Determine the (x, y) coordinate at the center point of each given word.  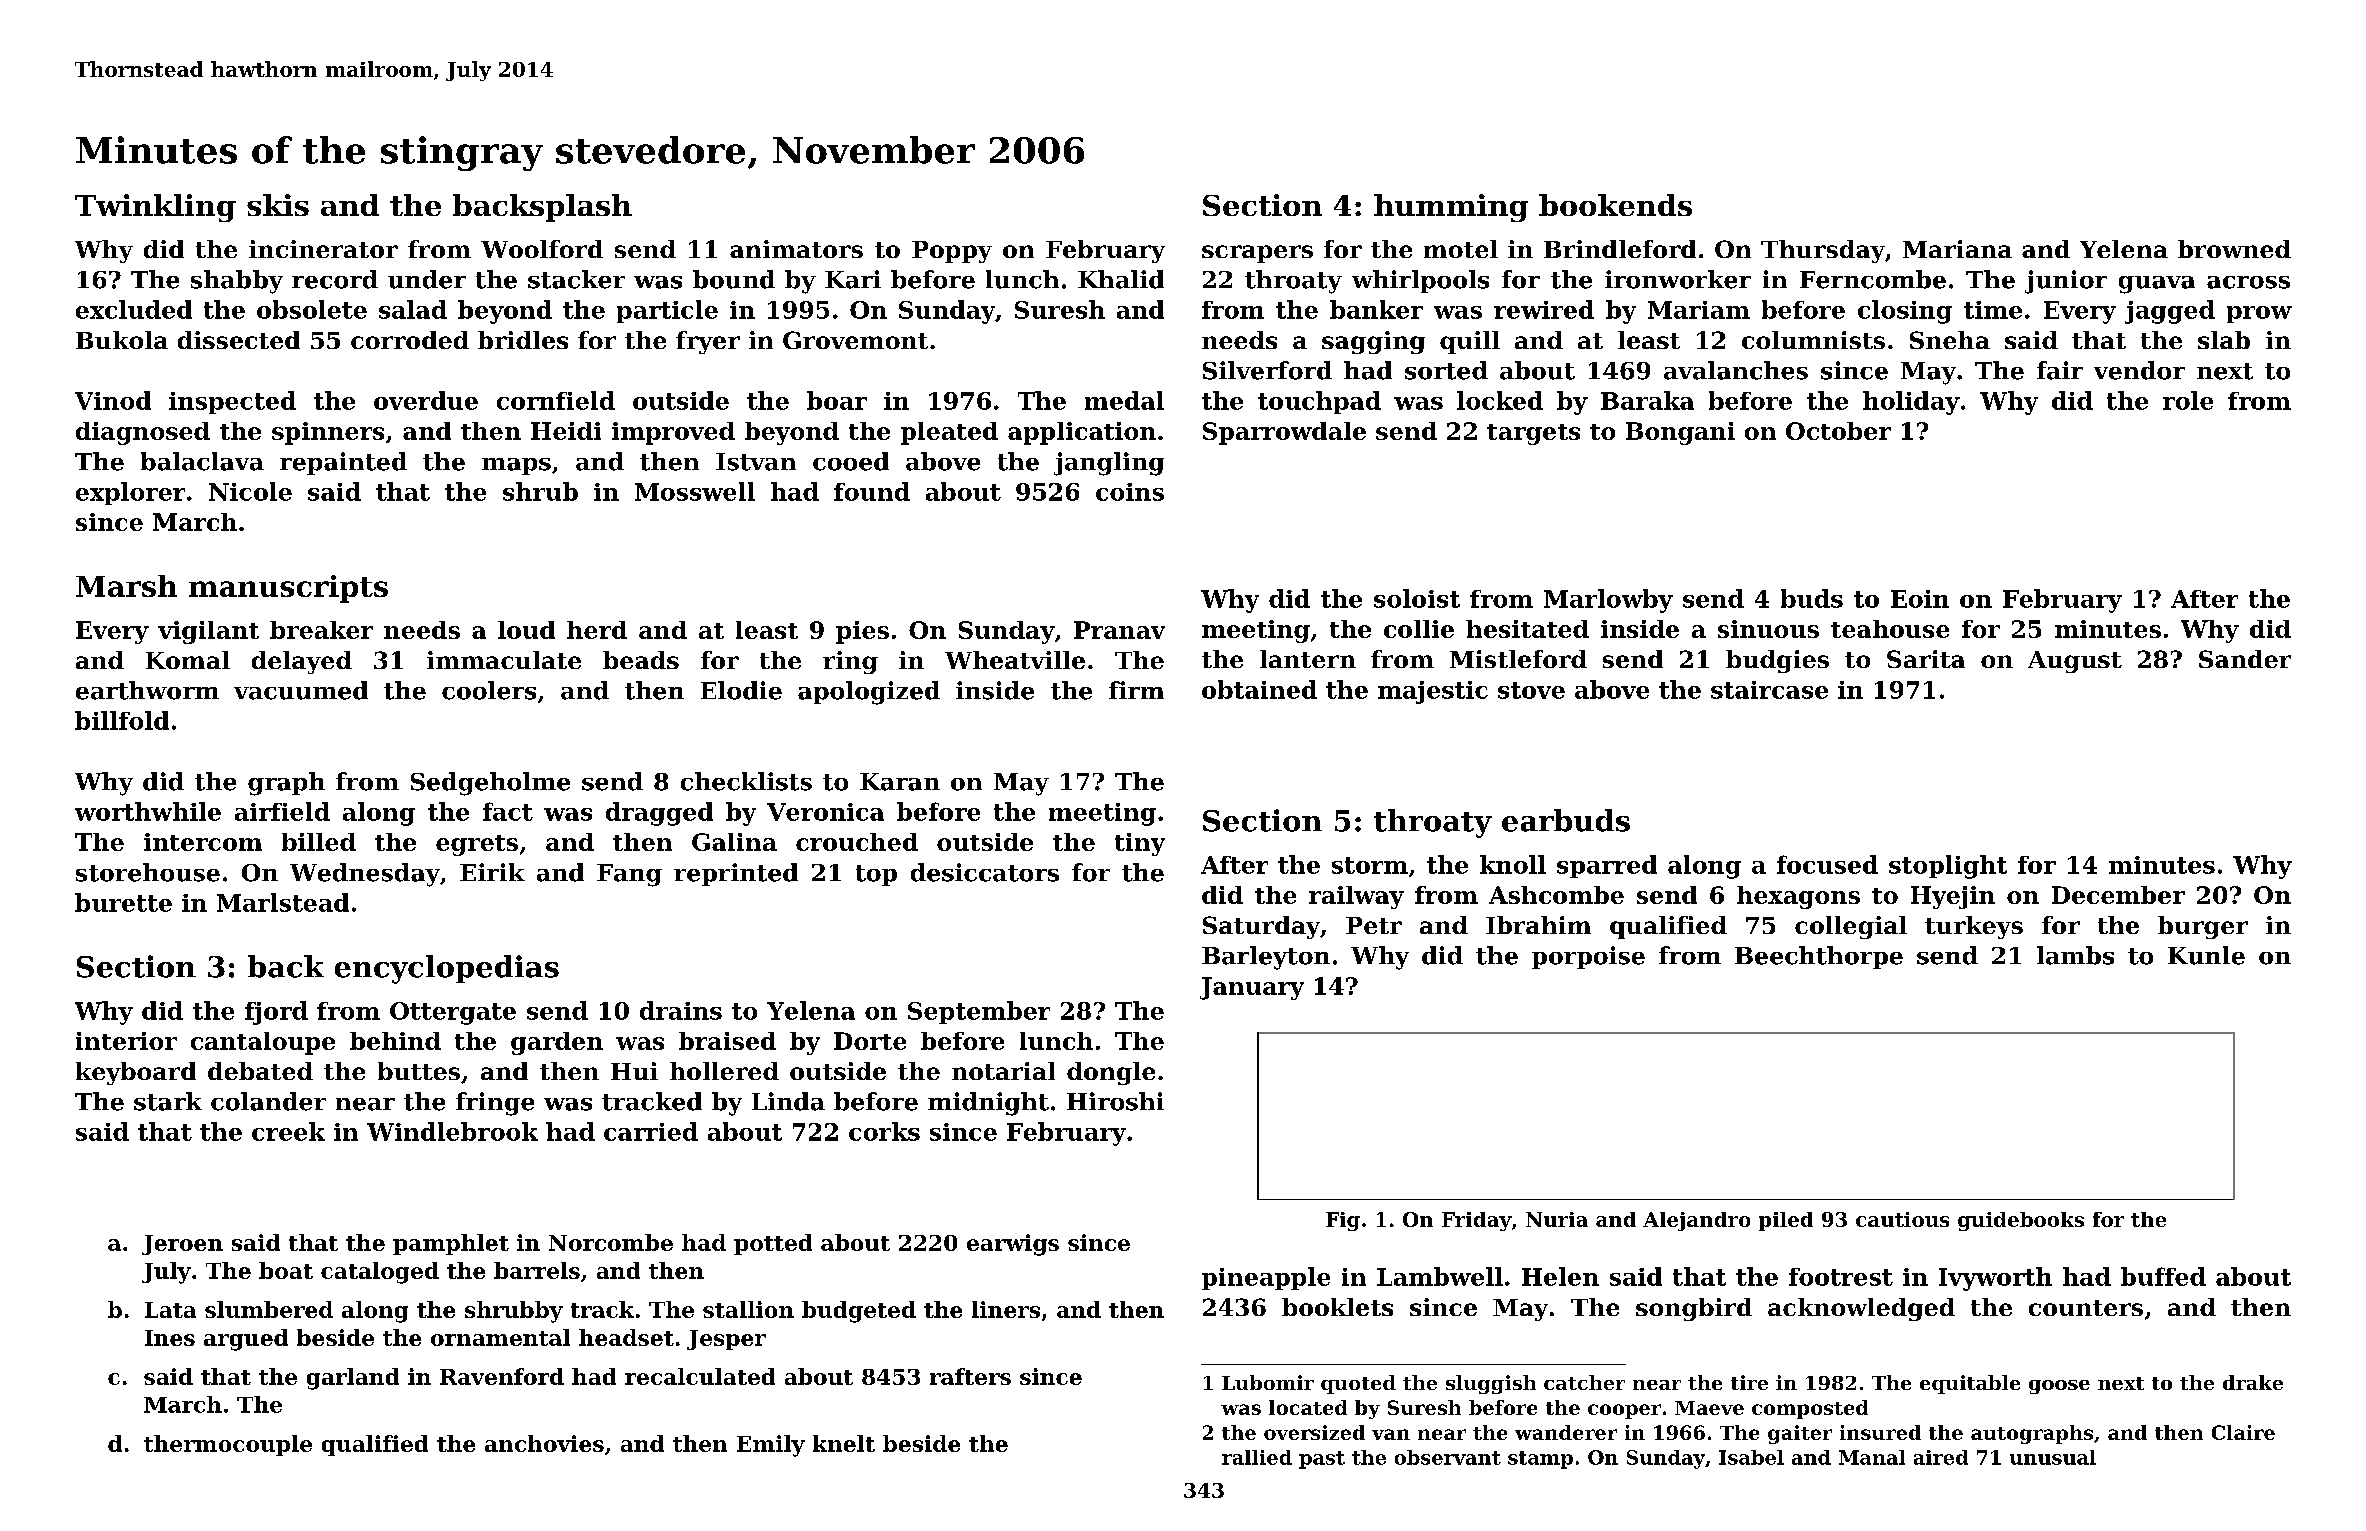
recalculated (700, 1376)
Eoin (1920, 599)
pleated (949, 433)
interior (126, 1041)
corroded (410, 340)
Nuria (1557, 1219)
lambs (2075, 955)
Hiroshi (1115, 1101)
